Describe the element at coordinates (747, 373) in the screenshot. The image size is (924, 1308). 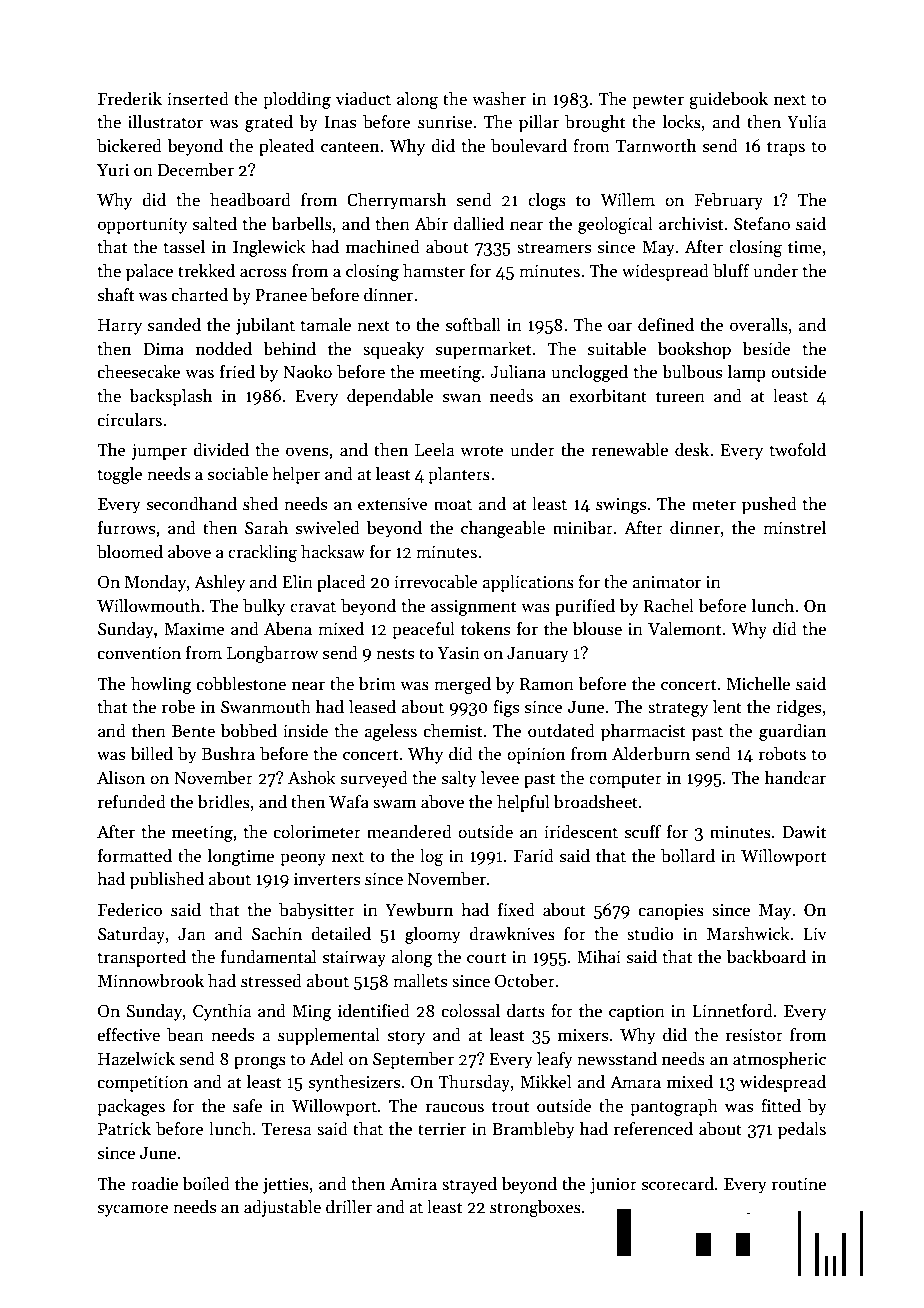
I see `lamp` at that location.
